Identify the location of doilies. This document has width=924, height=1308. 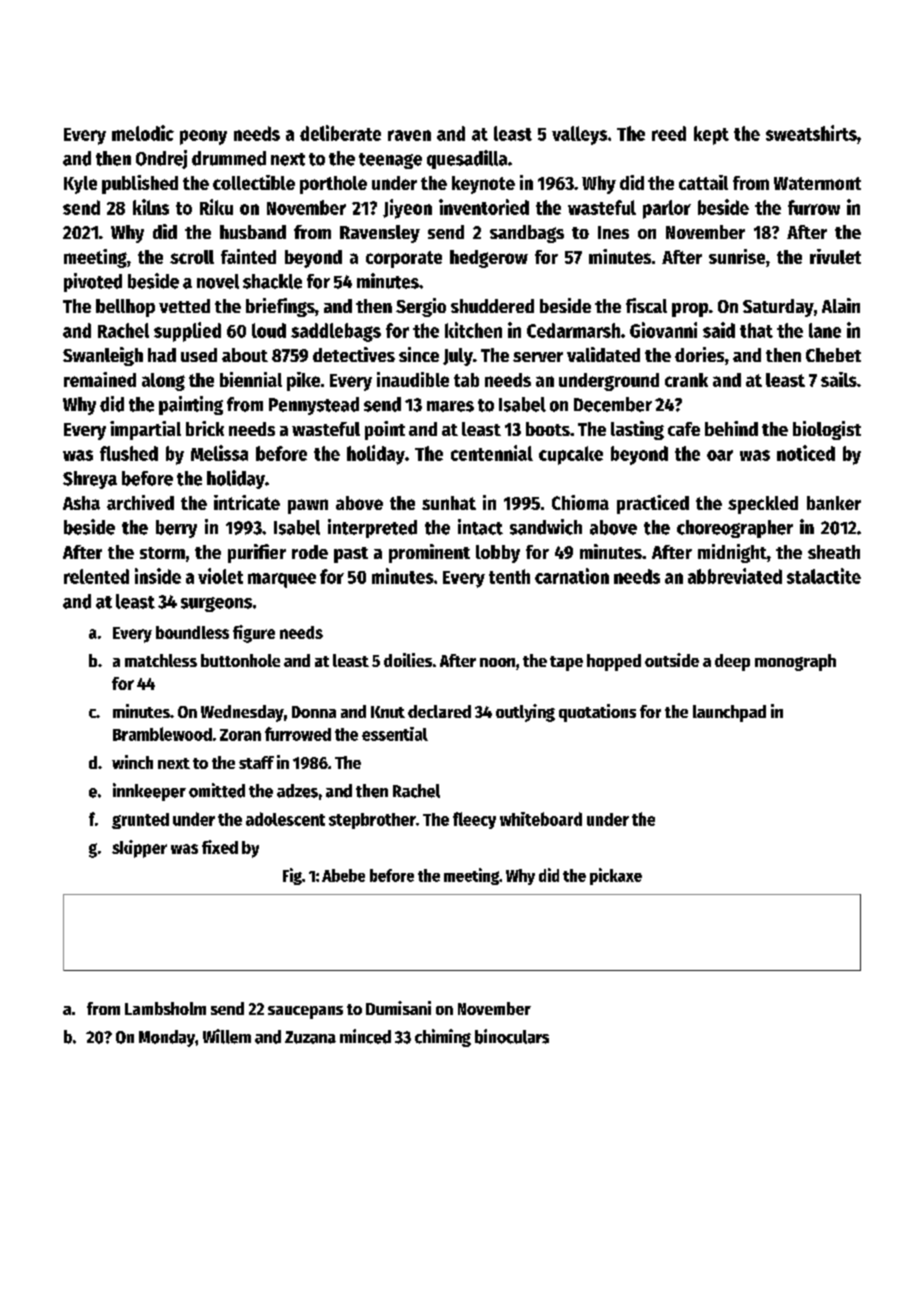
(408, 660).
